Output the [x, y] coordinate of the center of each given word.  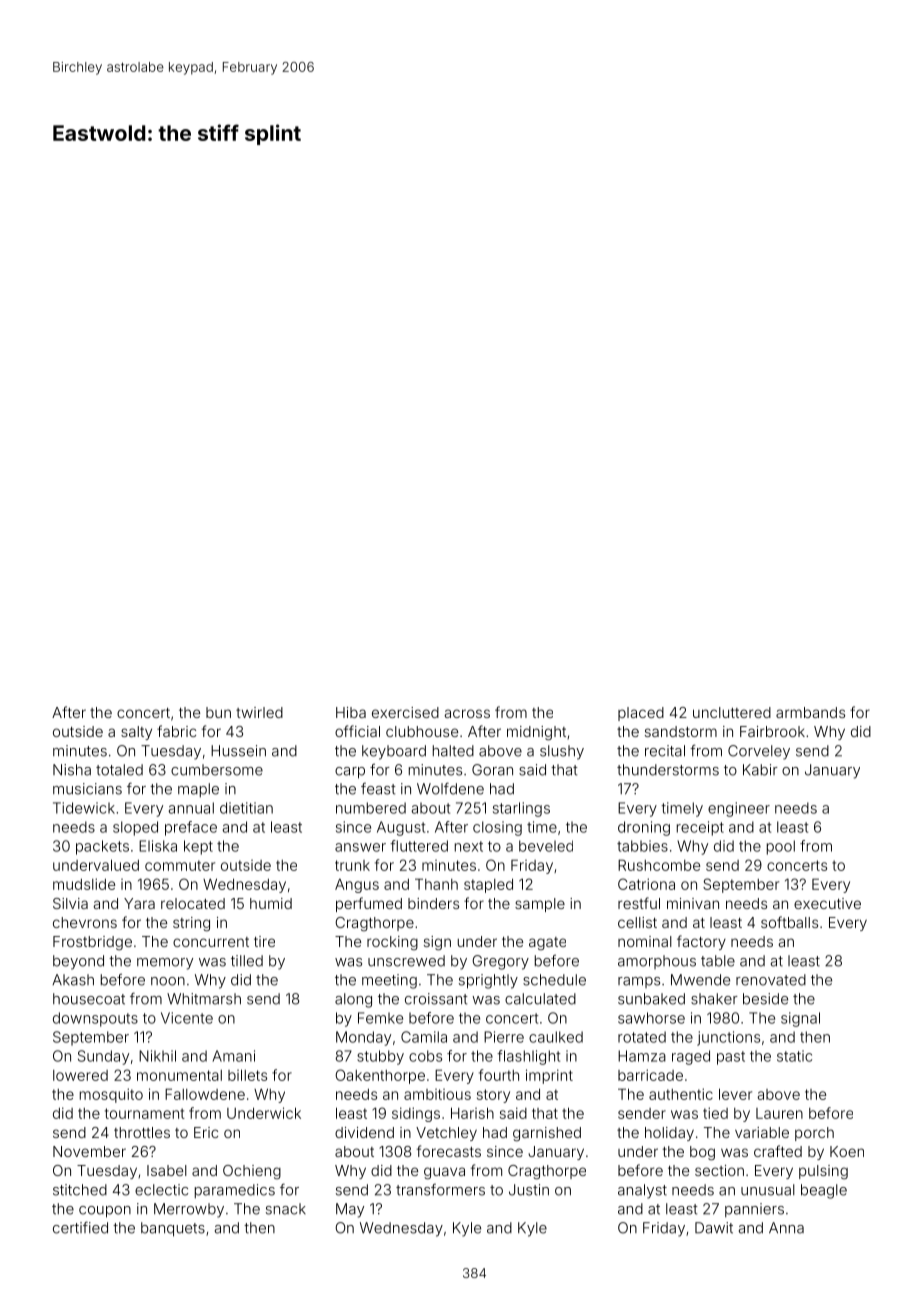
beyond [78, 962]
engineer [739, 809]
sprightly [488, 981]
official [357, 731]
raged [691, 1057]
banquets [173, 1229]
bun [218, 712]
